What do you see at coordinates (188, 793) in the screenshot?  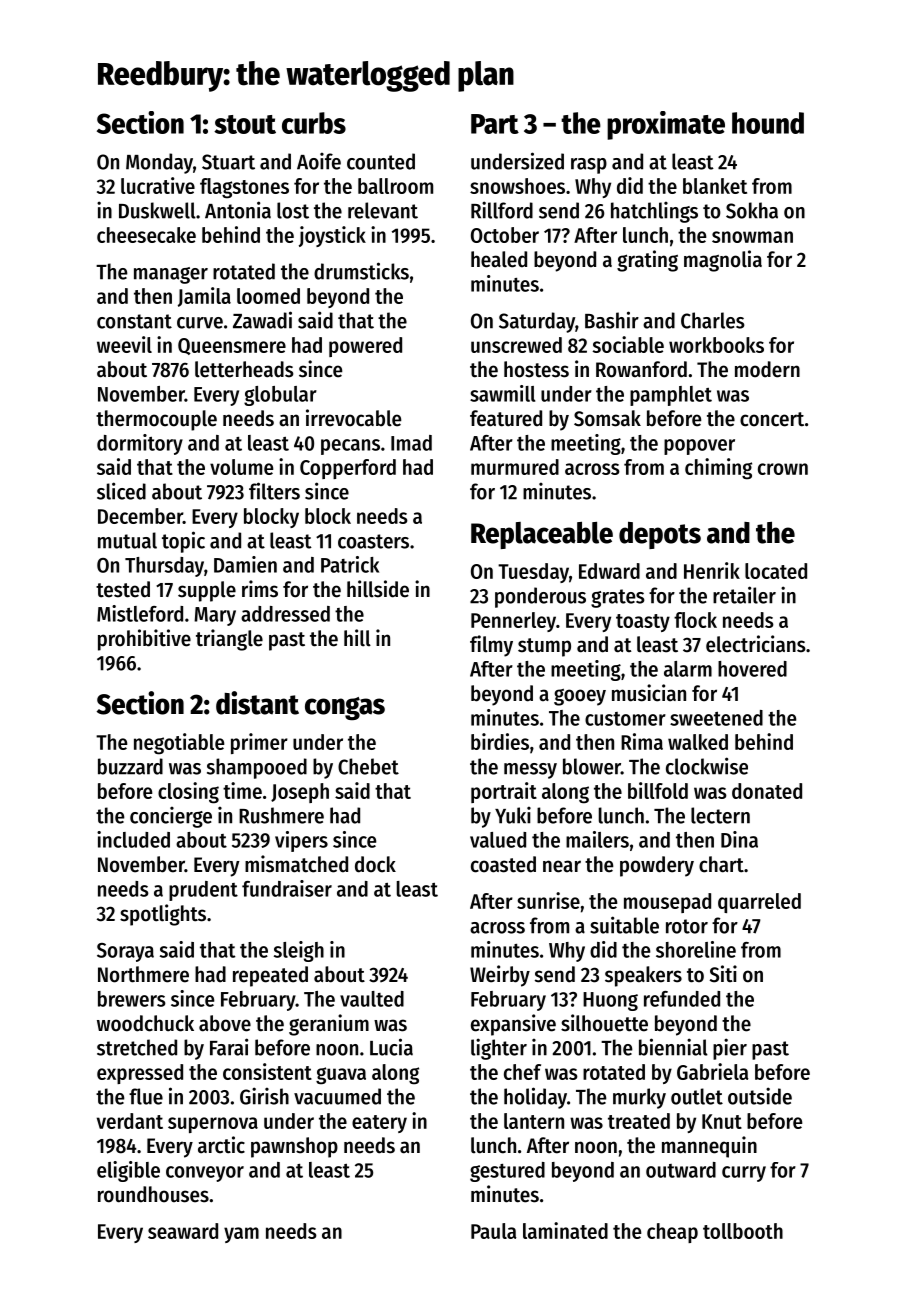 I see `closing` at bounding box center [188, 793].
